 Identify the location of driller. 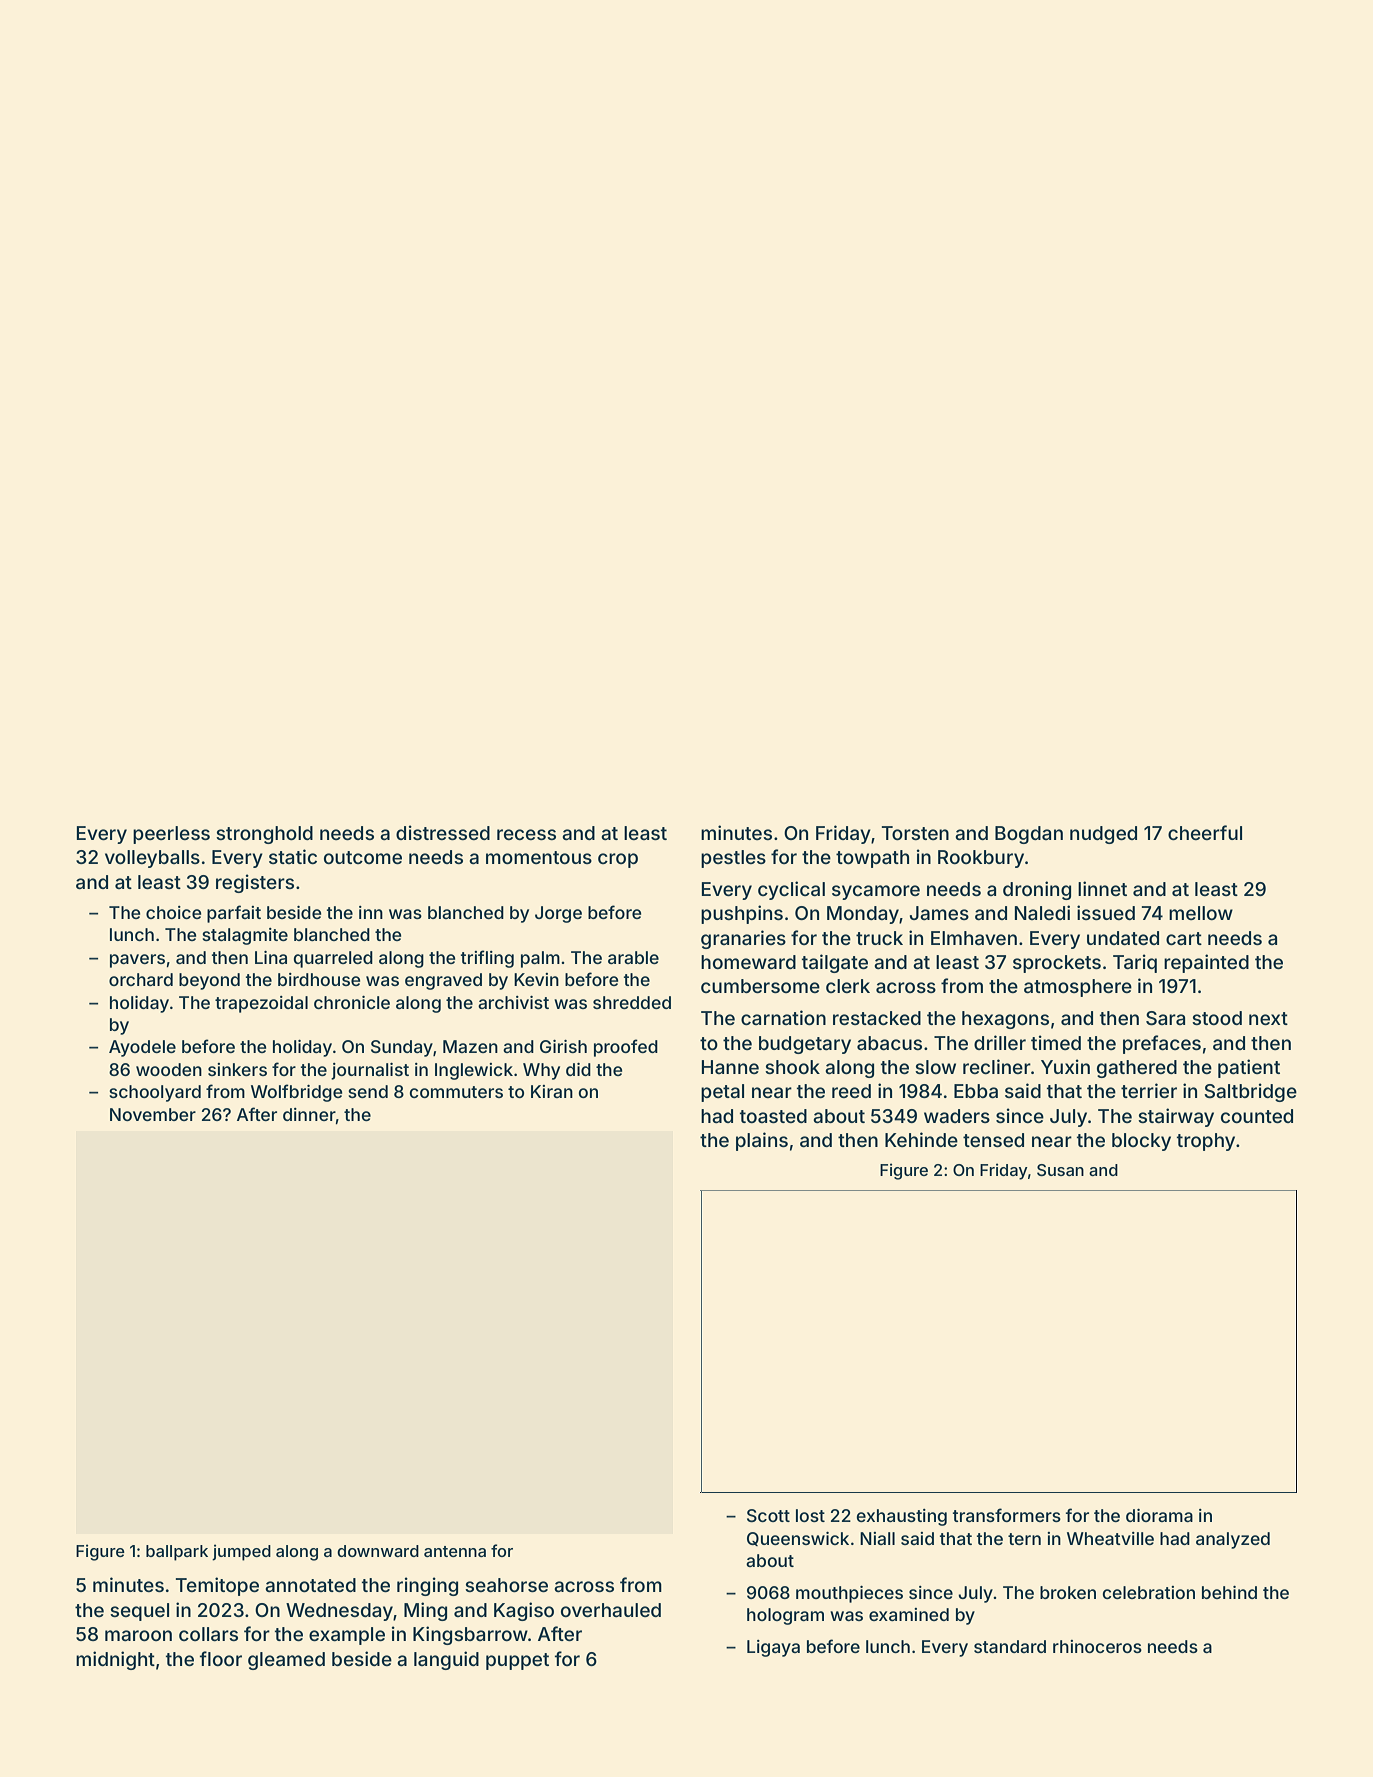
(1000, 1042).
